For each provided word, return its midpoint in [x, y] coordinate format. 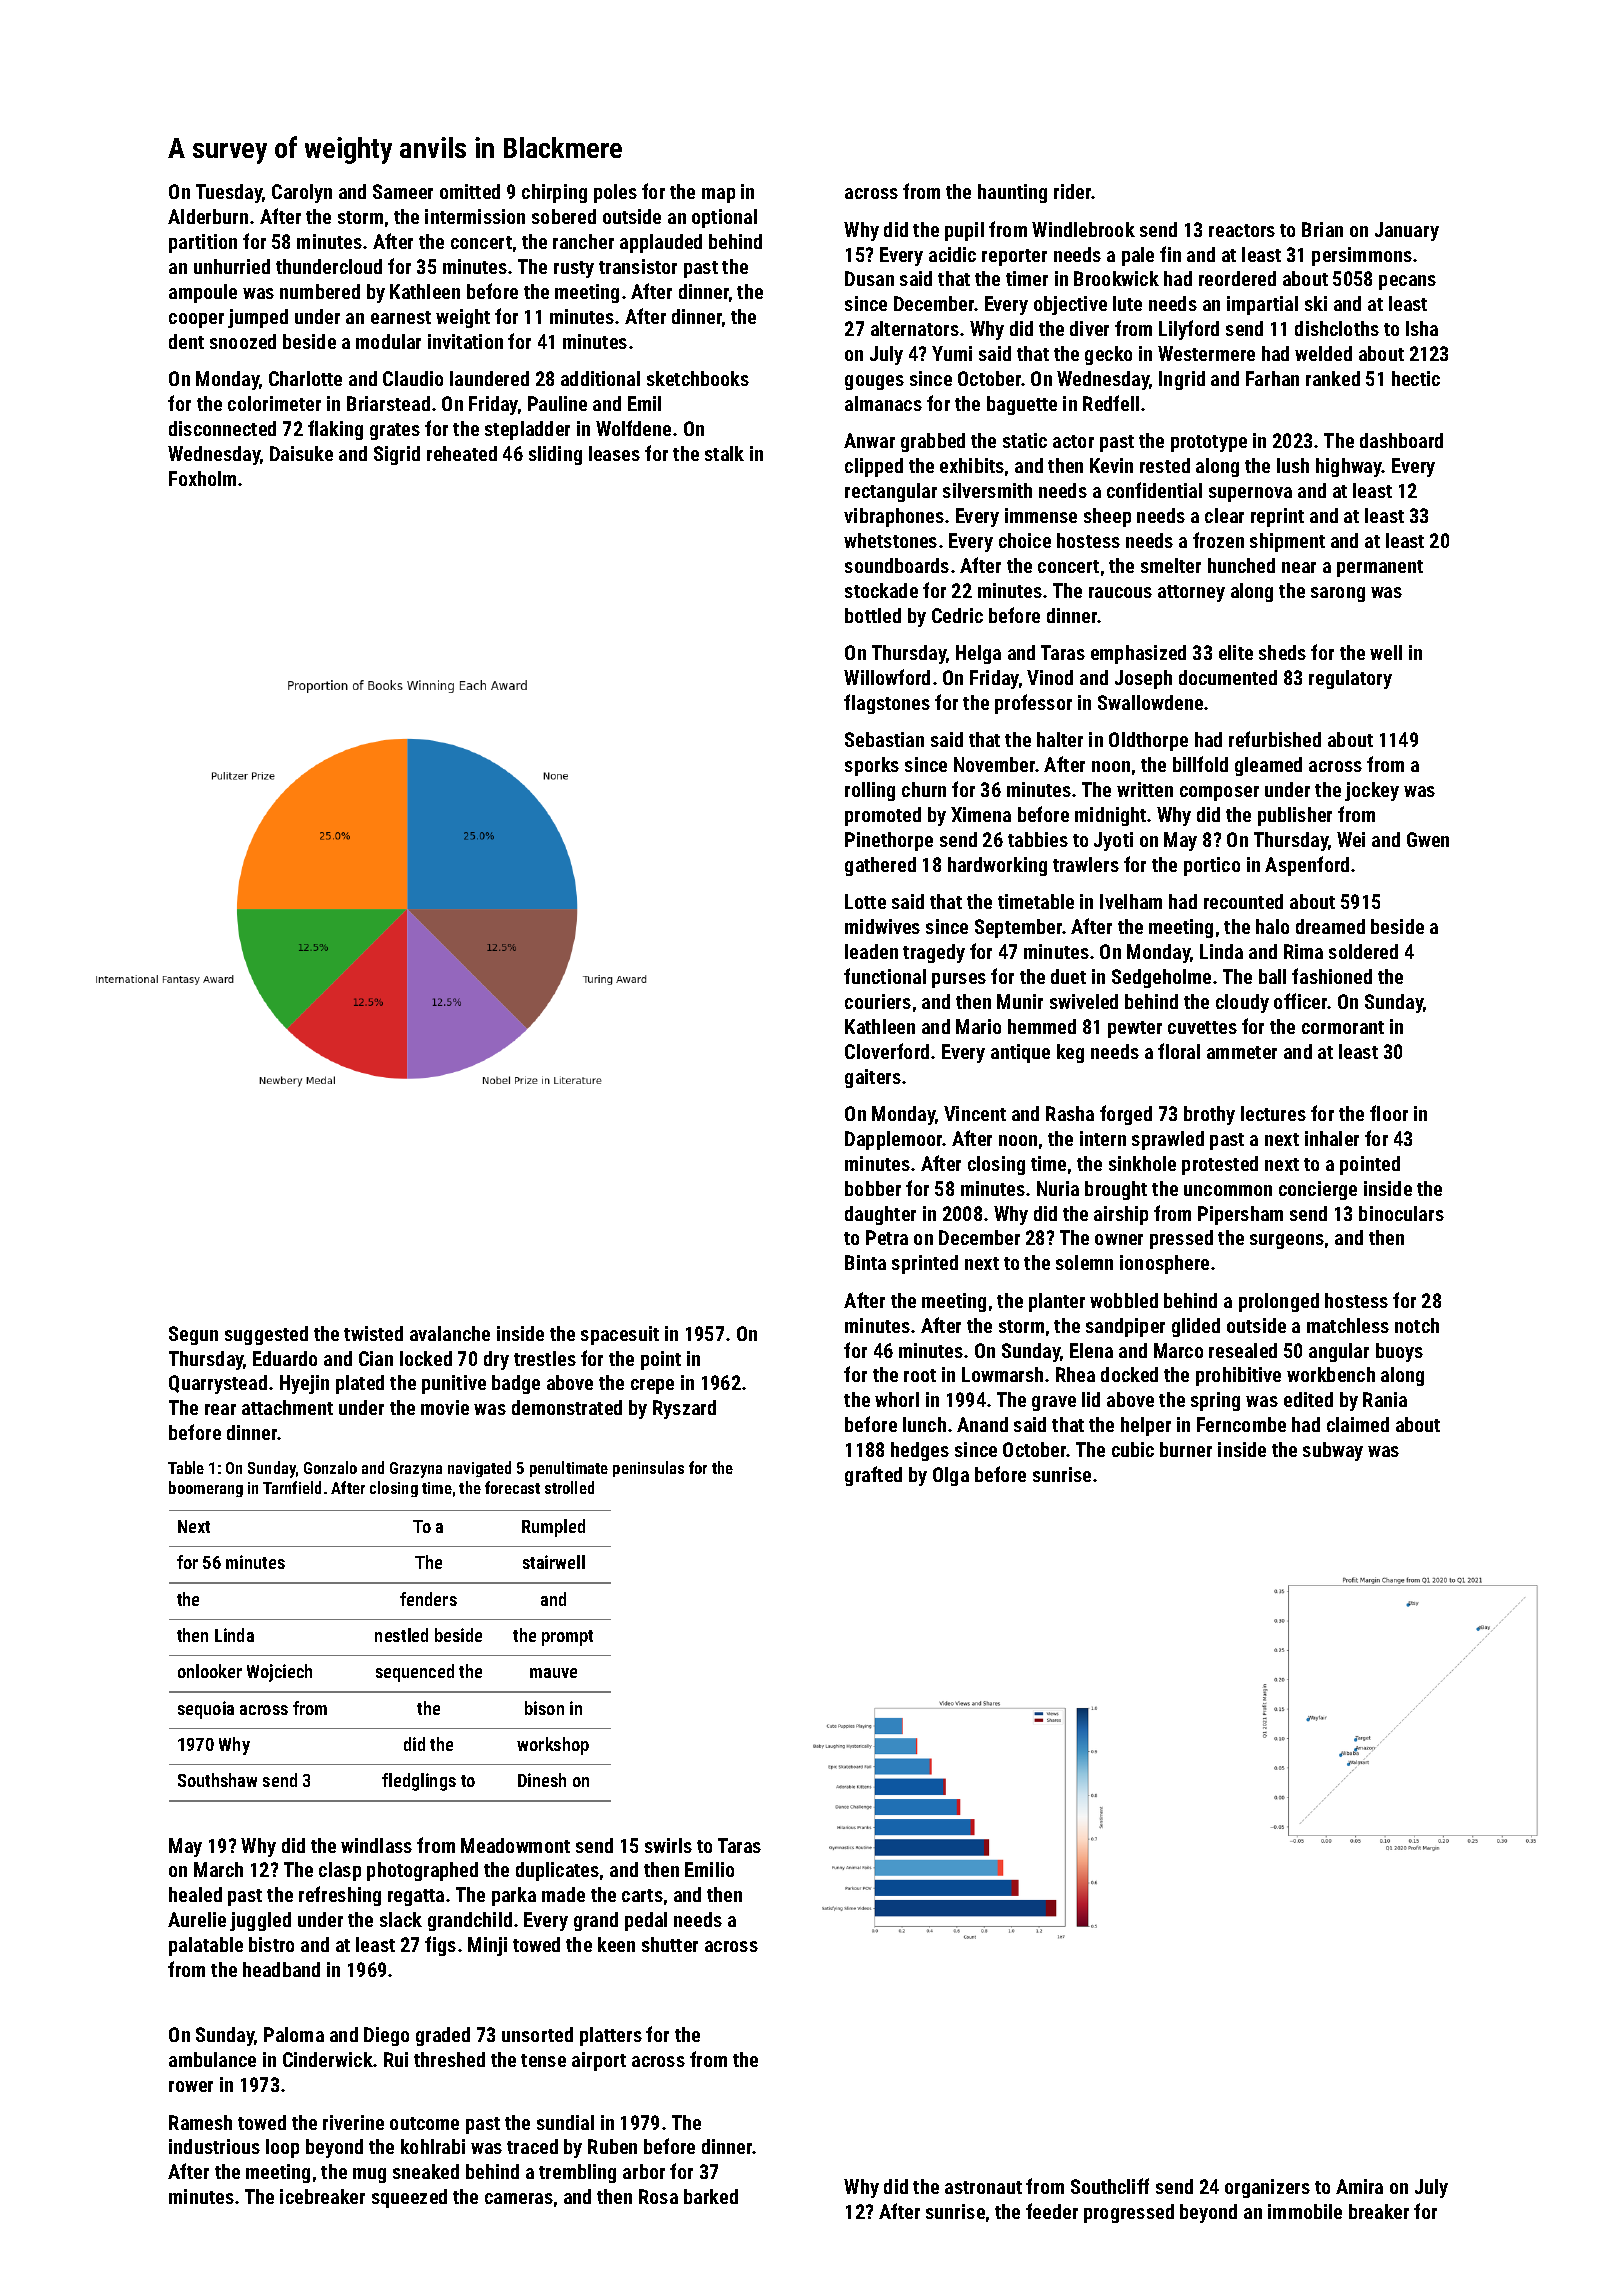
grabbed [933, 442]
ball [1272, 976]
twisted [373, 1333]
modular [388, 341]
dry [496, 1360]
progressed [1129, 2213]
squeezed [409, 2198]
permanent [1380, 568]
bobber [873, 1188]
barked [711, 2196]
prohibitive [1238, 1376]
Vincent [975, 1113]
